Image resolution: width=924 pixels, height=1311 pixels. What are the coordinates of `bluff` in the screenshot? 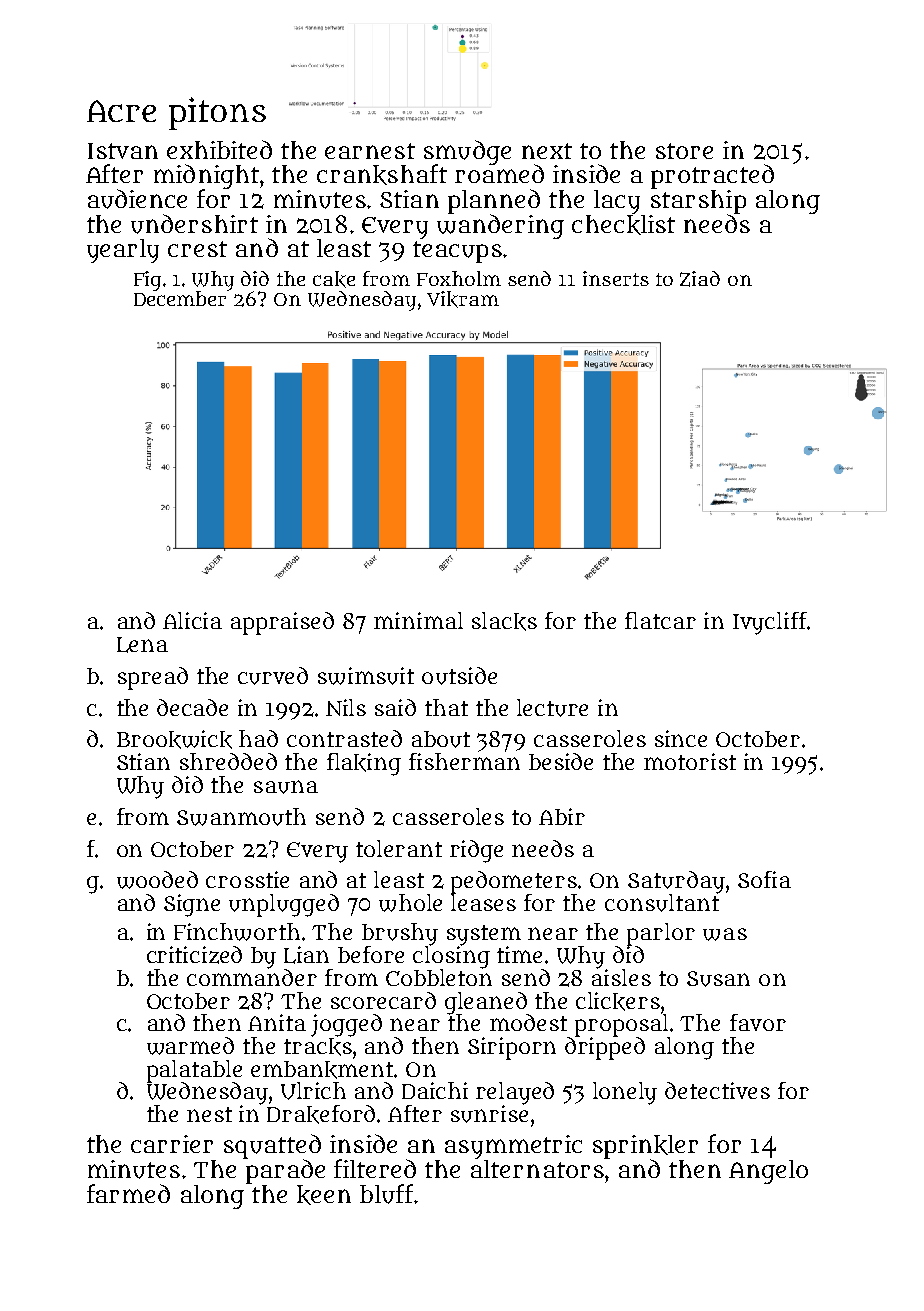 It's located at (386, 1194).
